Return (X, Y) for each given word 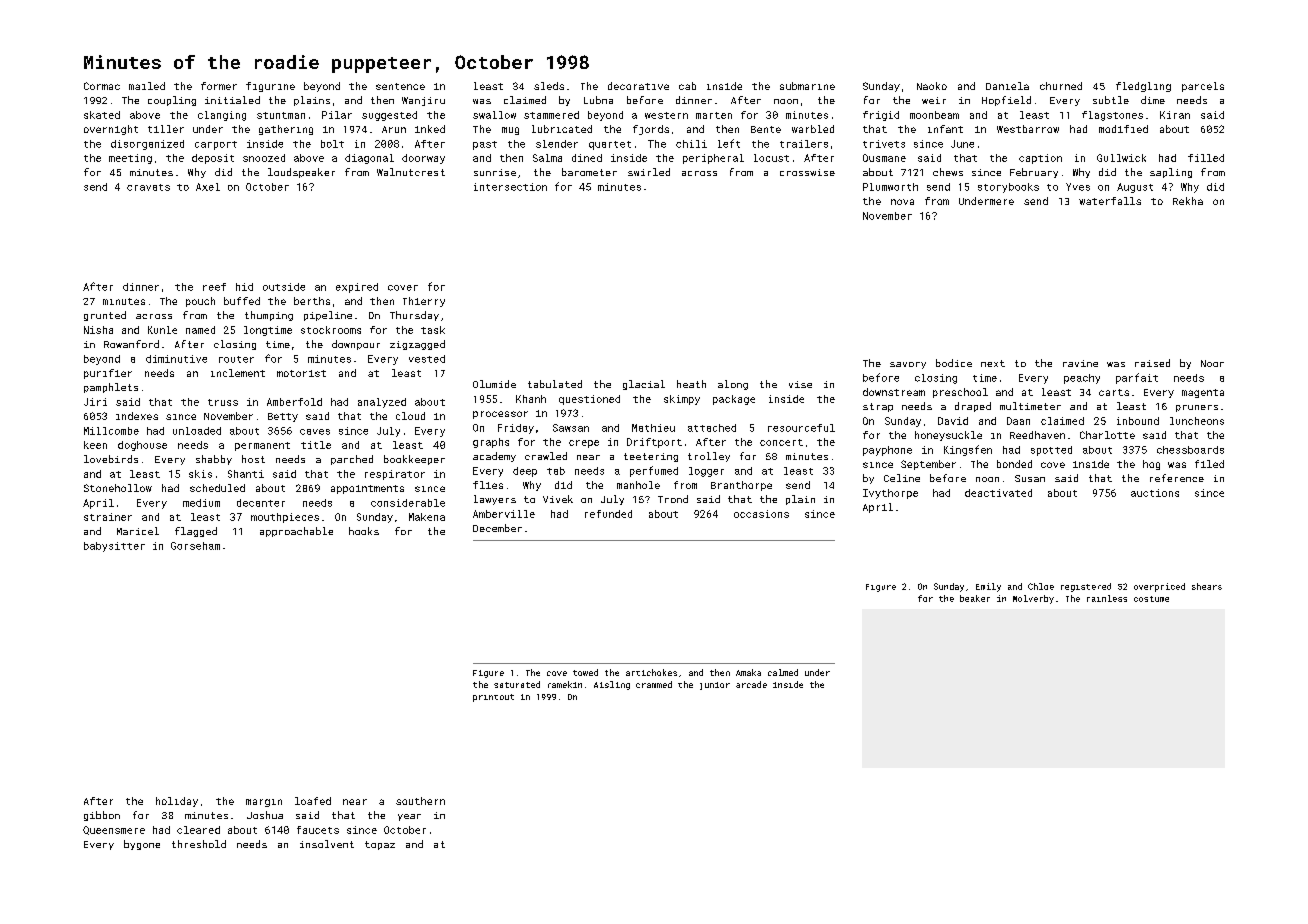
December (497, 528)
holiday (177, 802)
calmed (783, 672)
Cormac (102, 86)
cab (687, 86)
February (1034, 173)
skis (200, 474)
